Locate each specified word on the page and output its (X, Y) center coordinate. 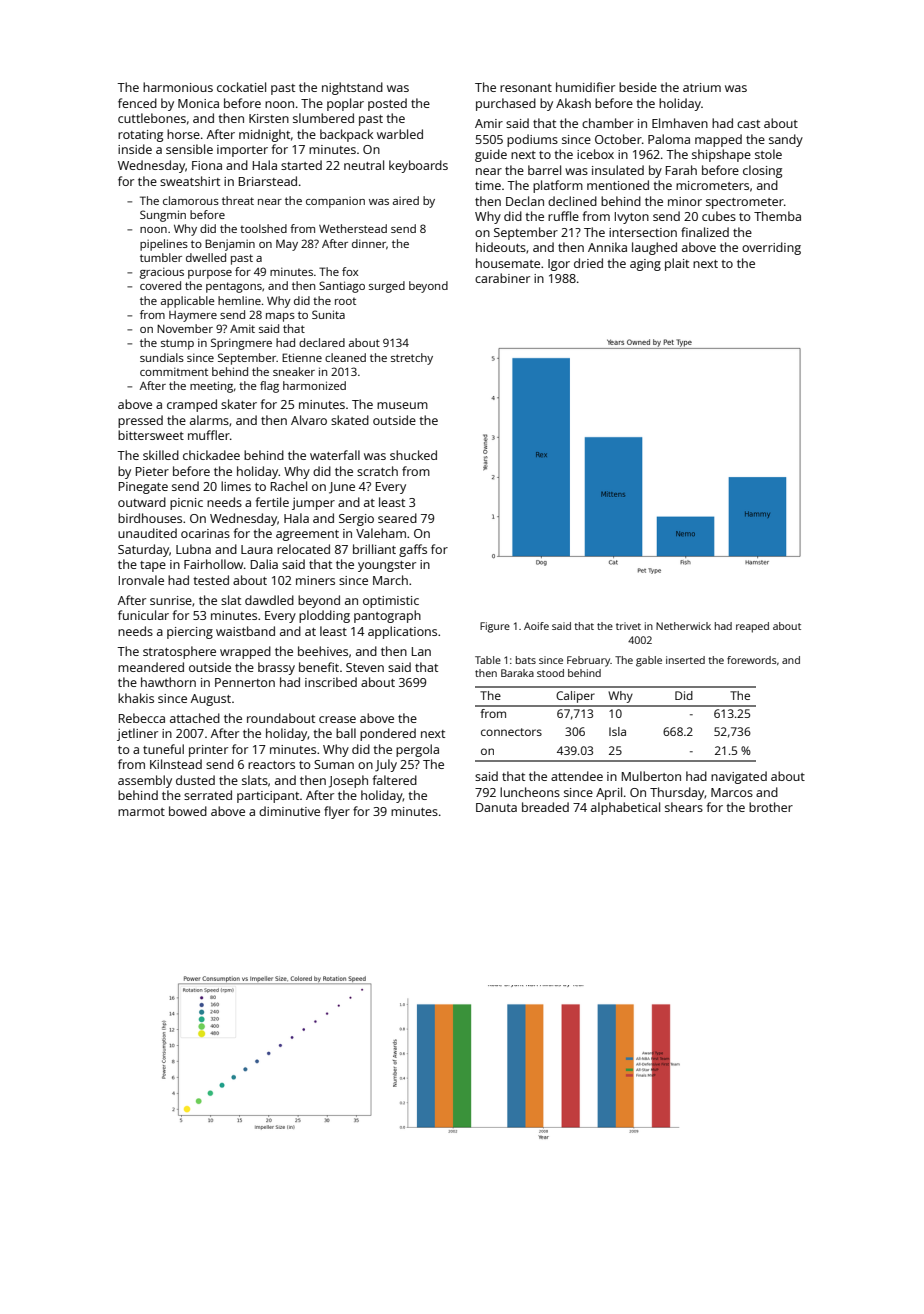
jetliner (137, 734)
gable (649, 661)
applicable (188, 302)
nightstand (352, 88)
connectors (511, 732)
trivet (628, 626)
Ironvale (141, 580)
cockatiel (241, 87)
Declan (525, 201)
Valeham (381, 533)
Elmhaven (680, 123)
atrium (702, 87)
